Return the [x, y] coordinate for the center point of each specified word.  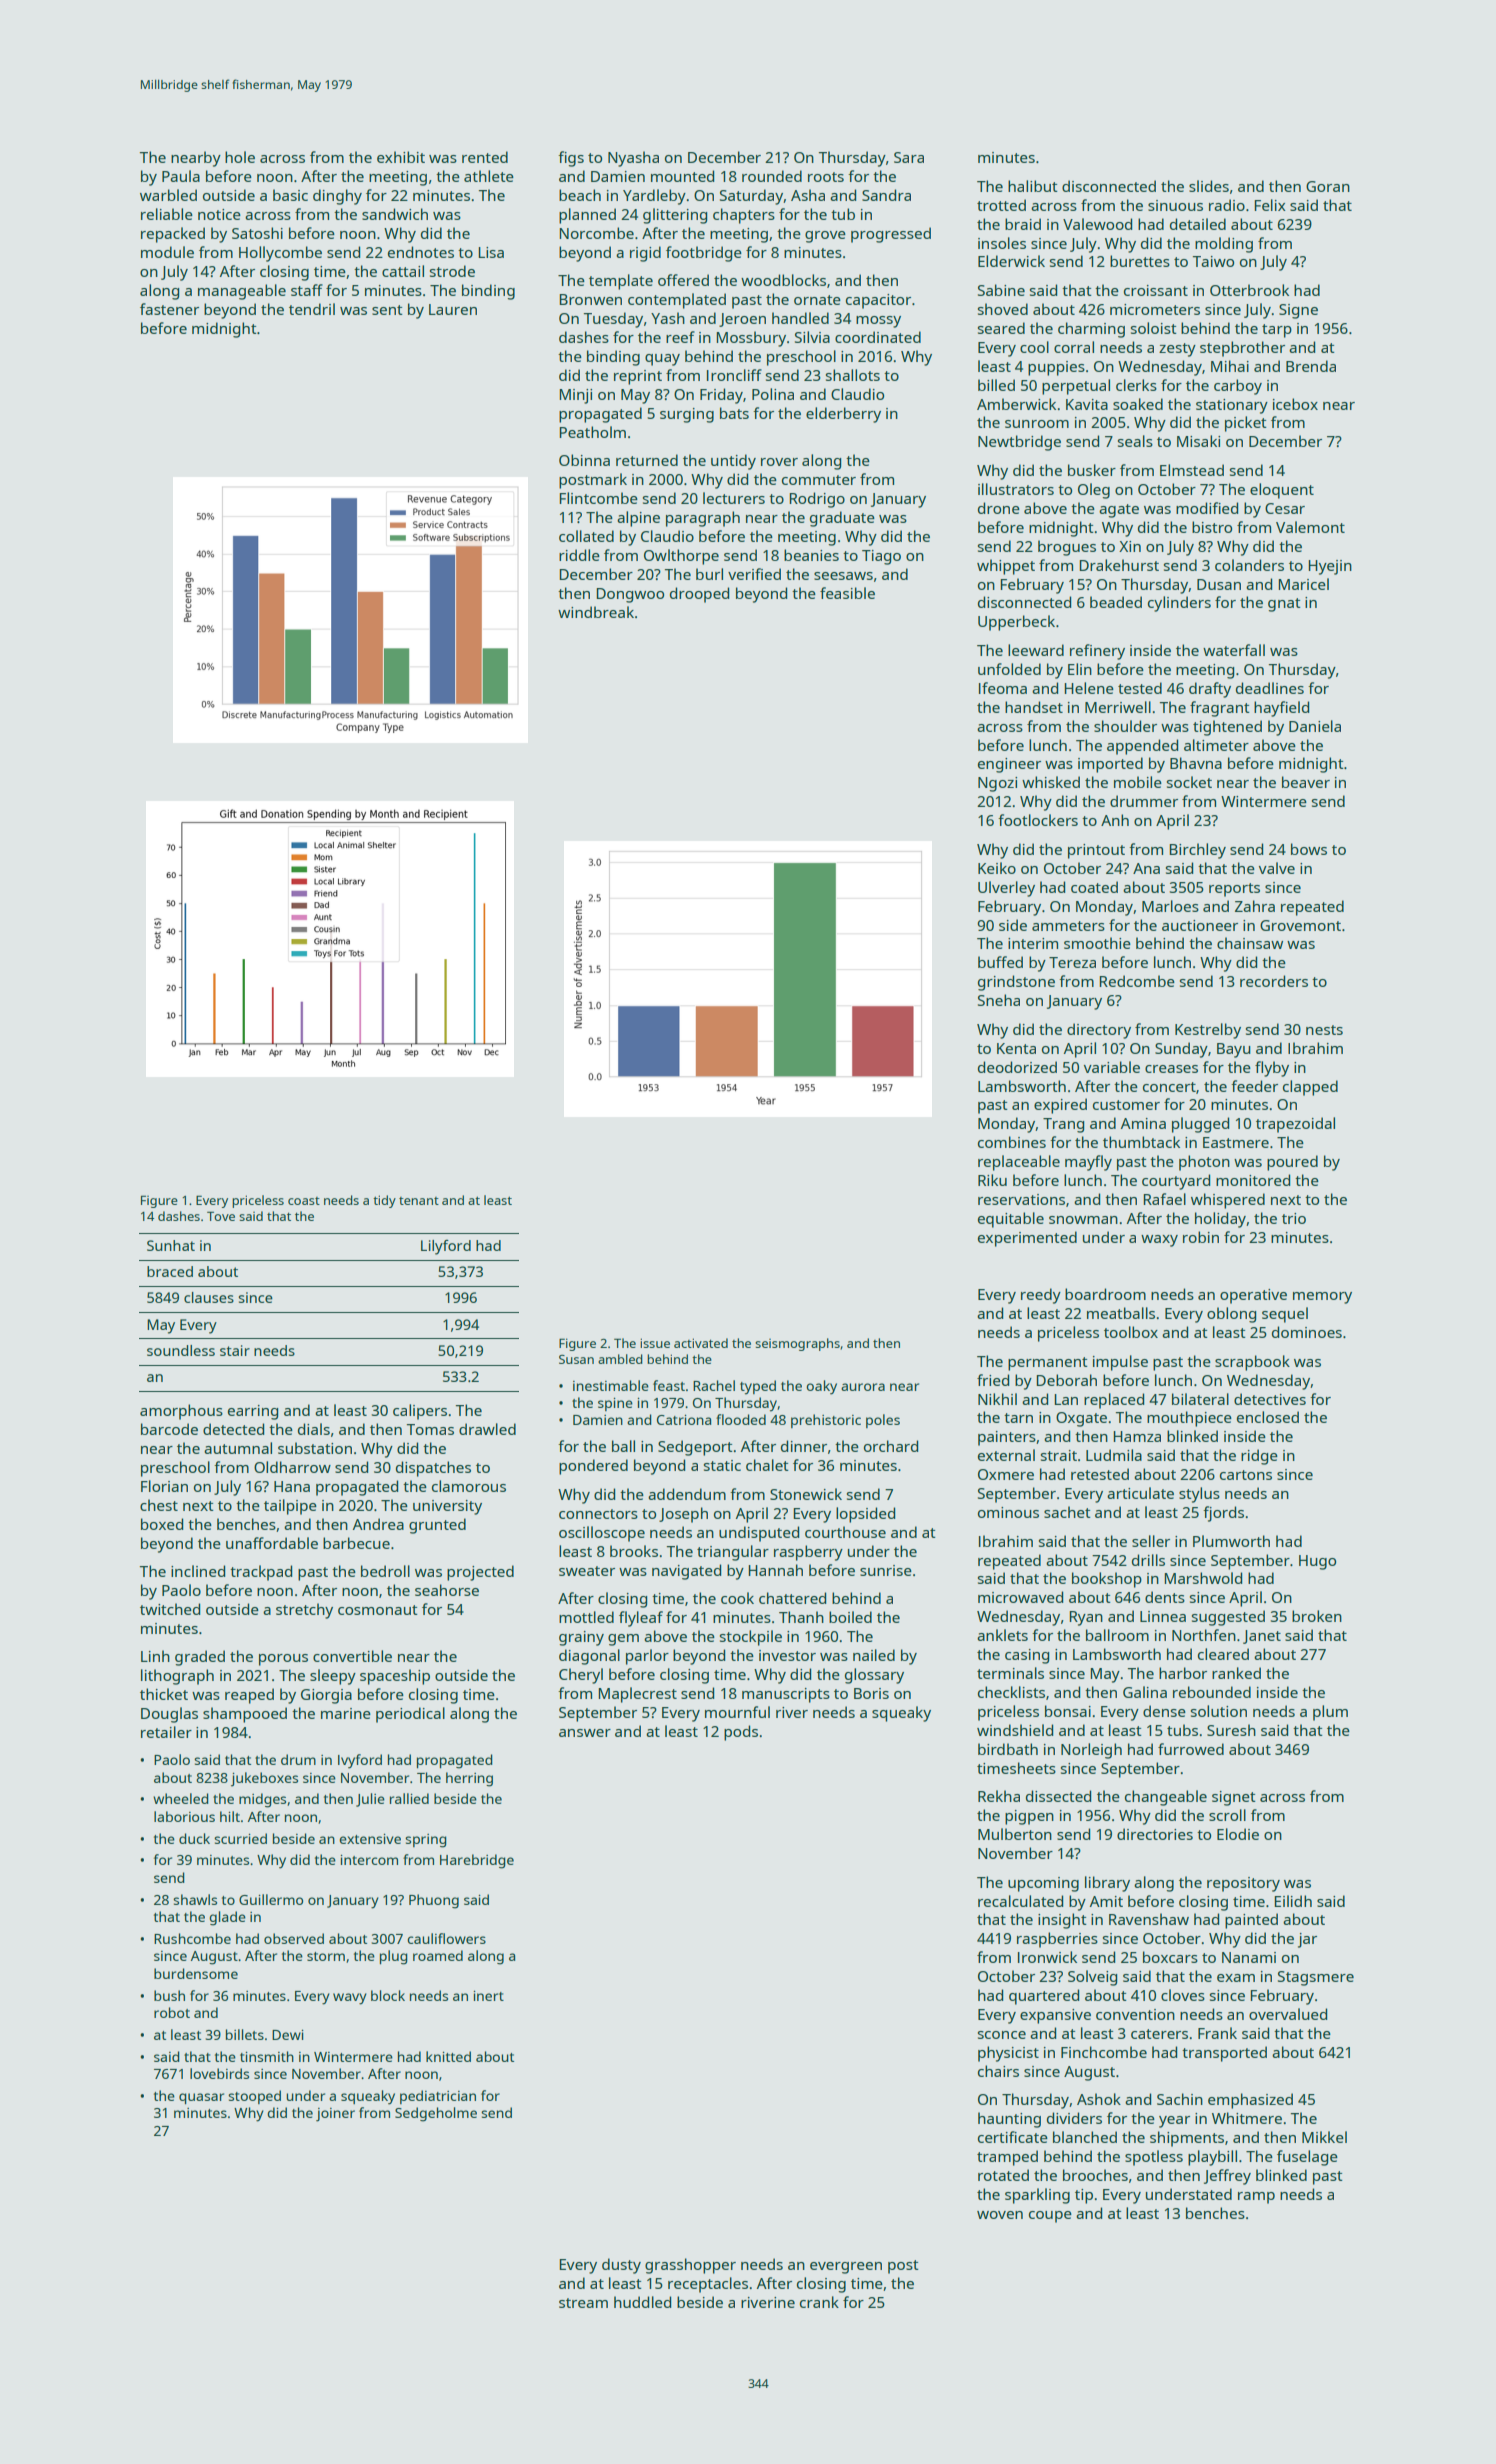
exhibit [401, 157]
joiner [335, 2115]
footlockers [1038, 820]
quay [662, 360]
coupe [1050, 2217]
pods [741, 1733]
